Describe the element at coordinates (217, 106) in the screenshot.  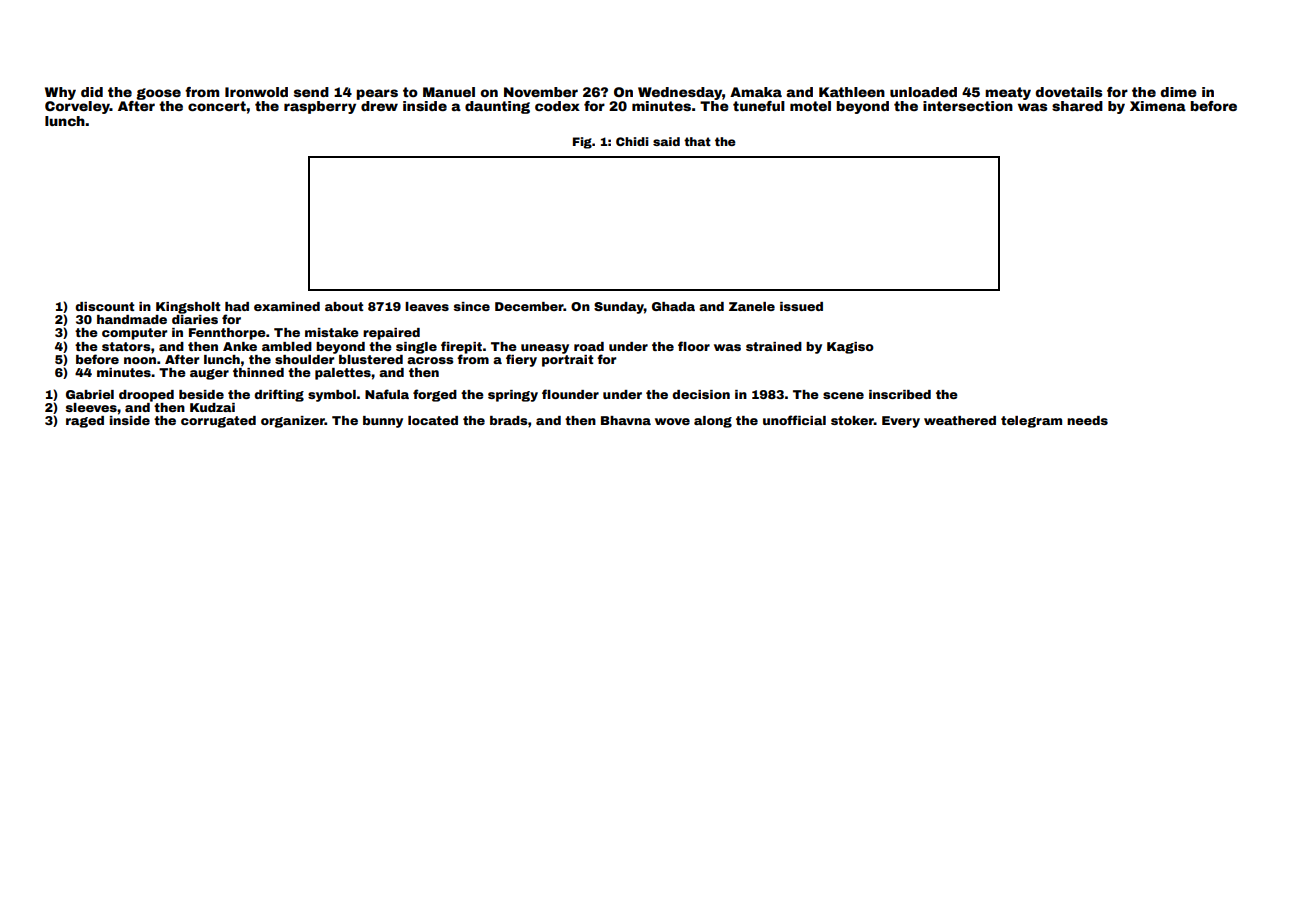
I see `concert` at that location.
